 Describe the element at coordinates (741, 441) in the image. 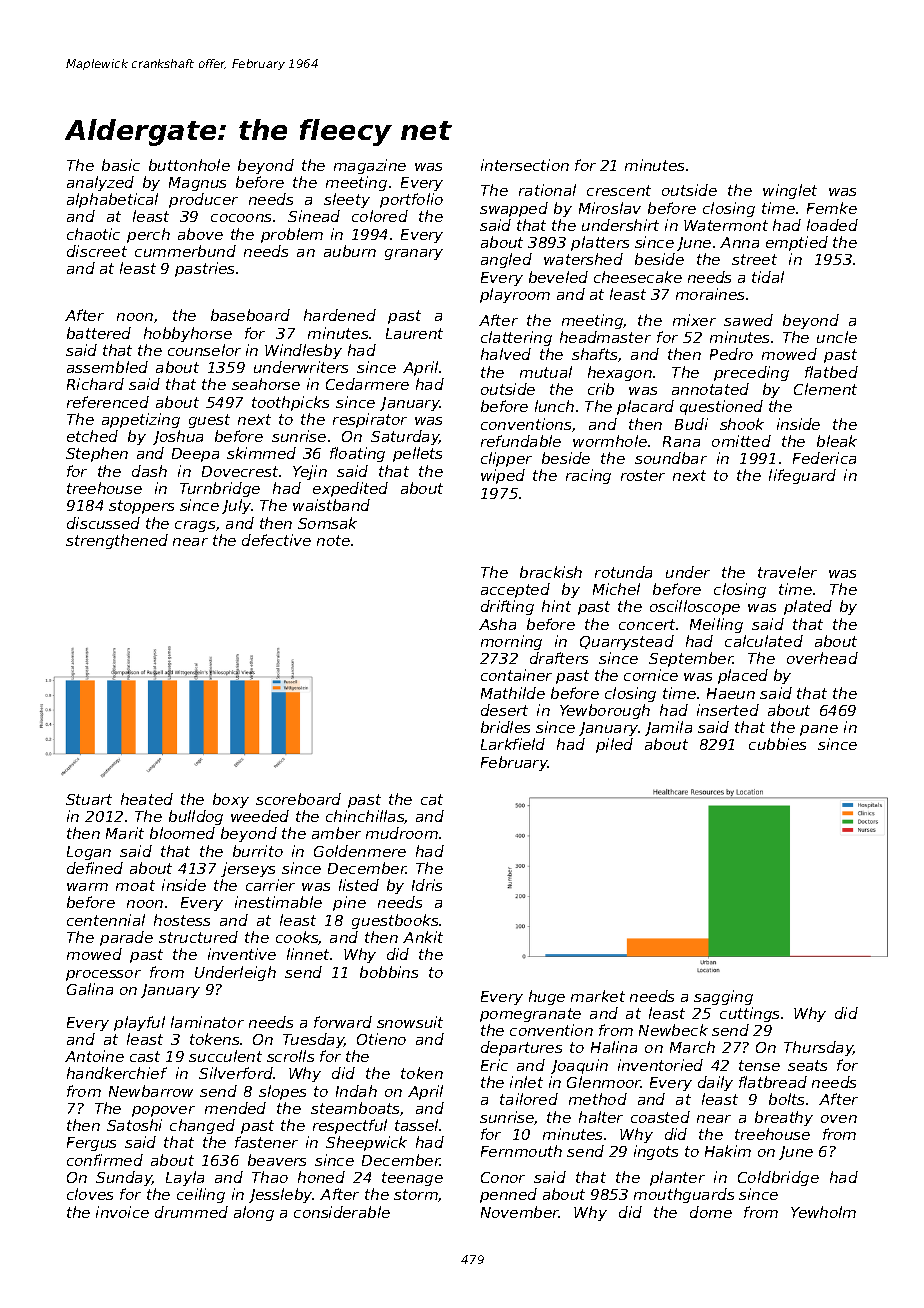

I see `omitted` at that location.
